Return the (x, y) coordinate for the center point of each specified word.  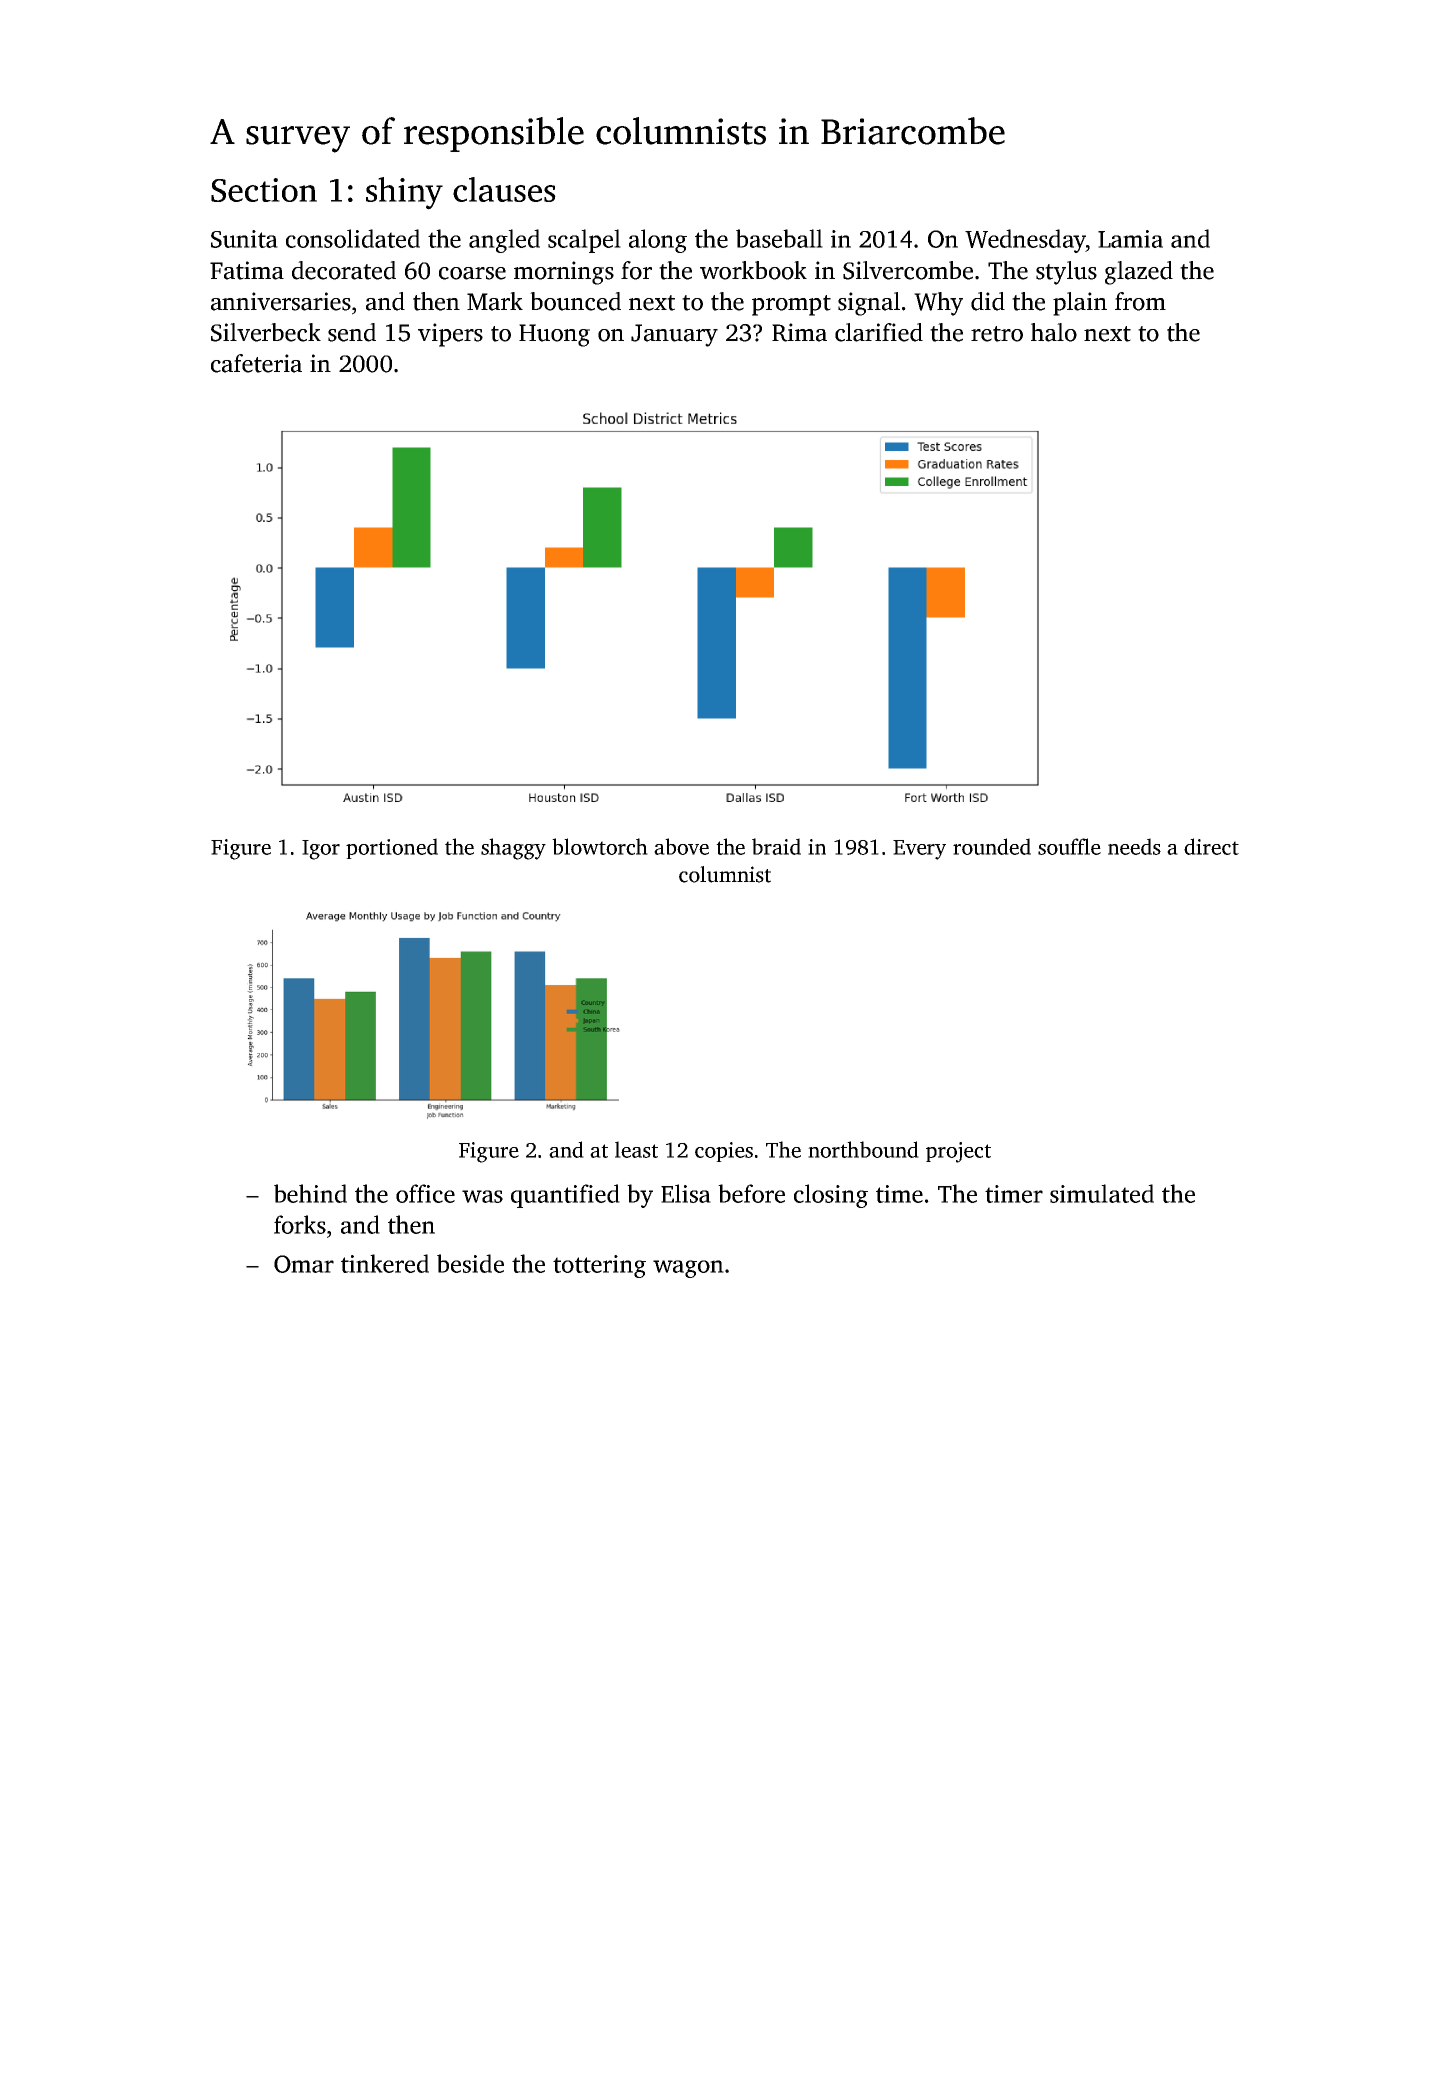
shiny (404, 193)
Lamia (1130, 239)
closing (831, 1196)
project (958, 1152)
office (425, 1193)
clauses (504, 189)
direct (1211, 846)
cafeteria (256, 363)
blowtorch (600, 846)
